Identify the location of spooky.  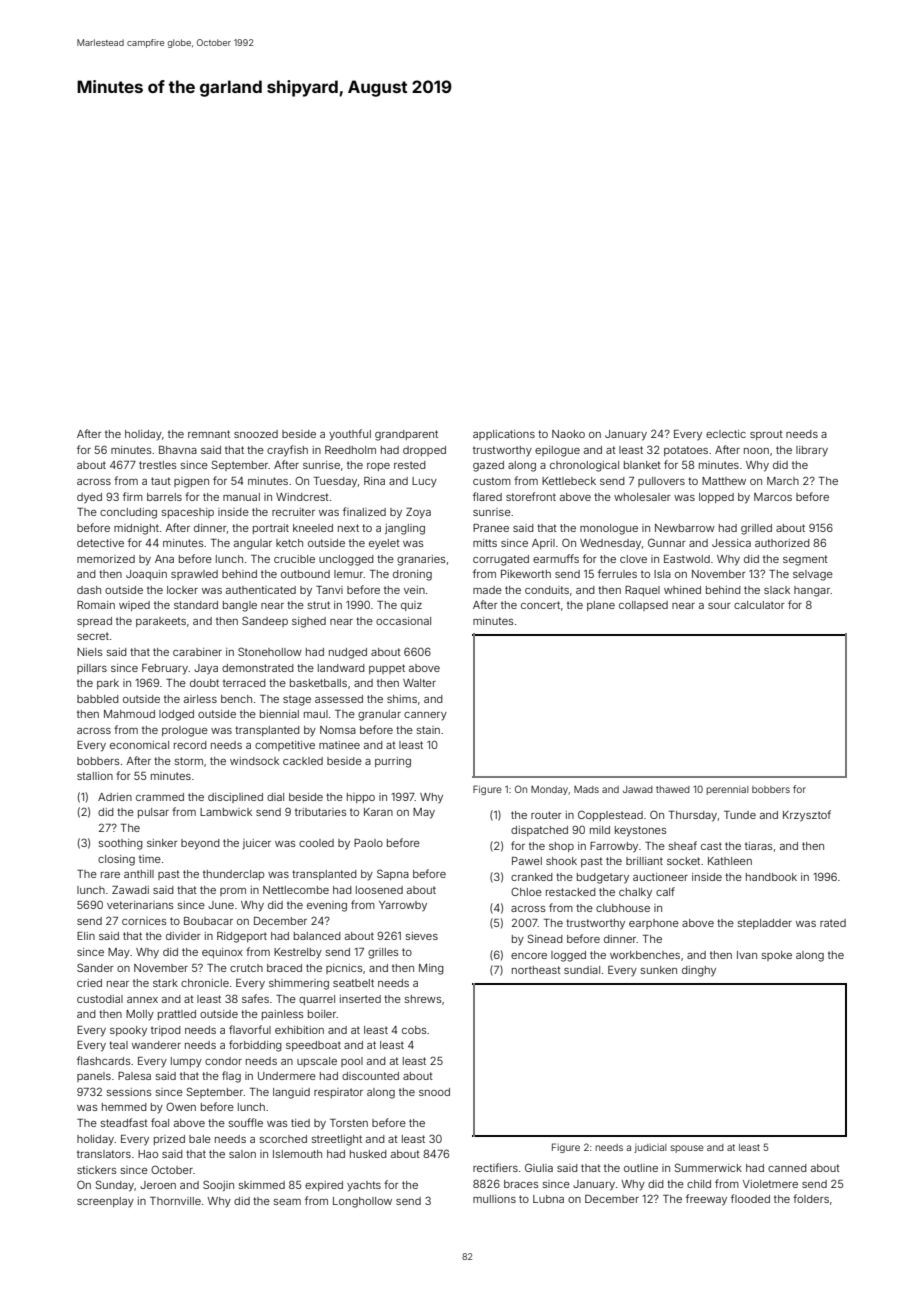
(128, 1031).
